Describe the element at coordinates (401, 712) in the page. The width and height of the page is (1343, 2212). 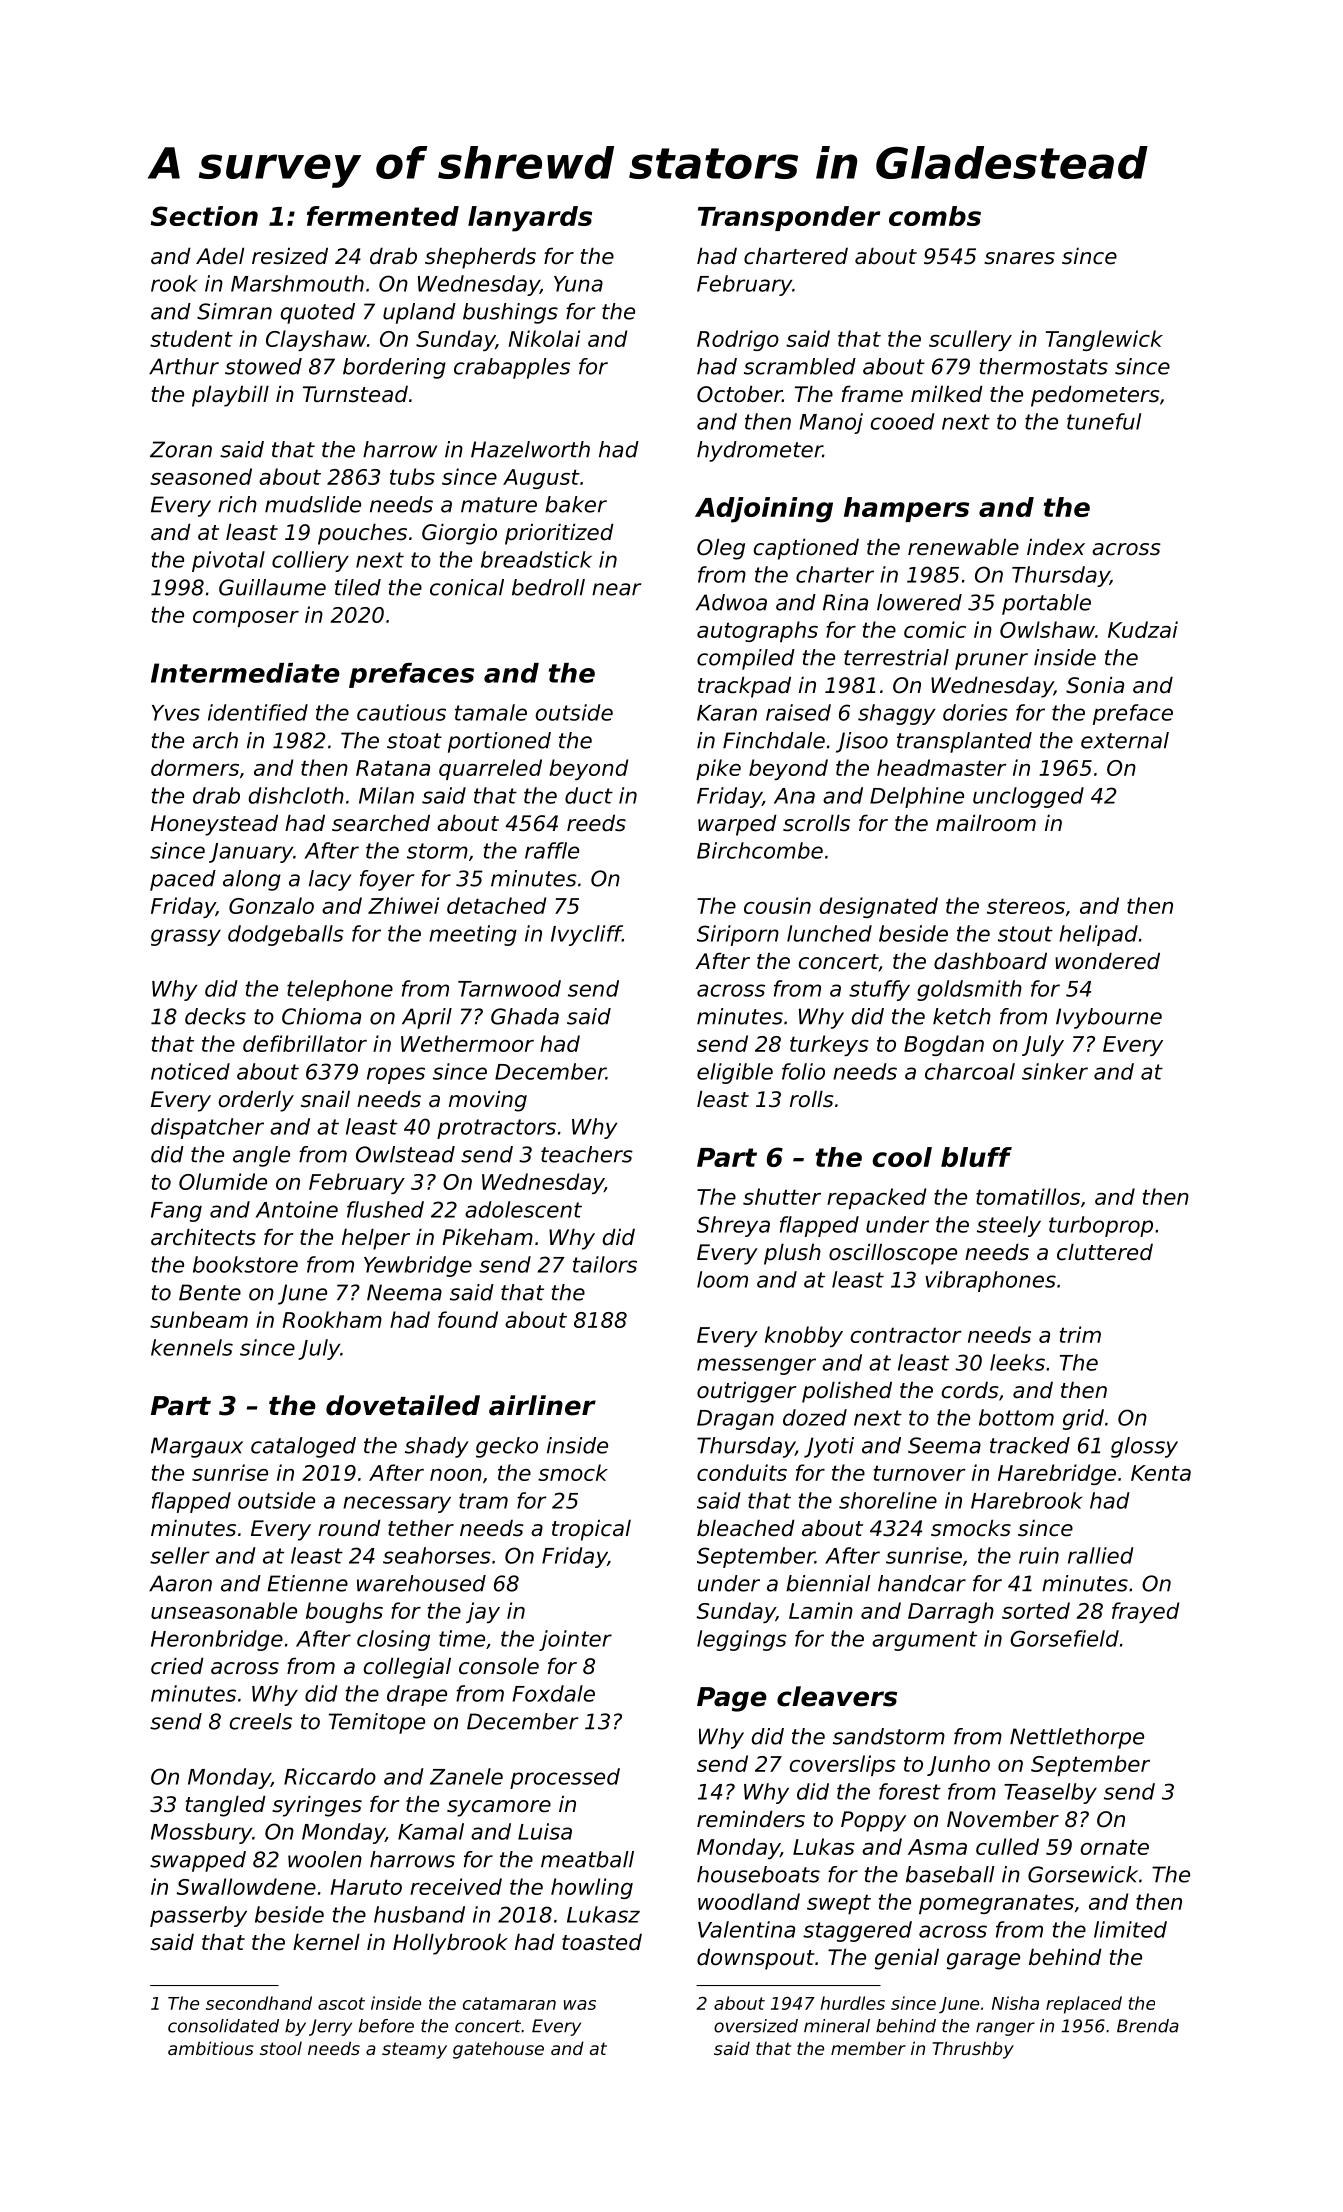
I see `cautious` at that location.
